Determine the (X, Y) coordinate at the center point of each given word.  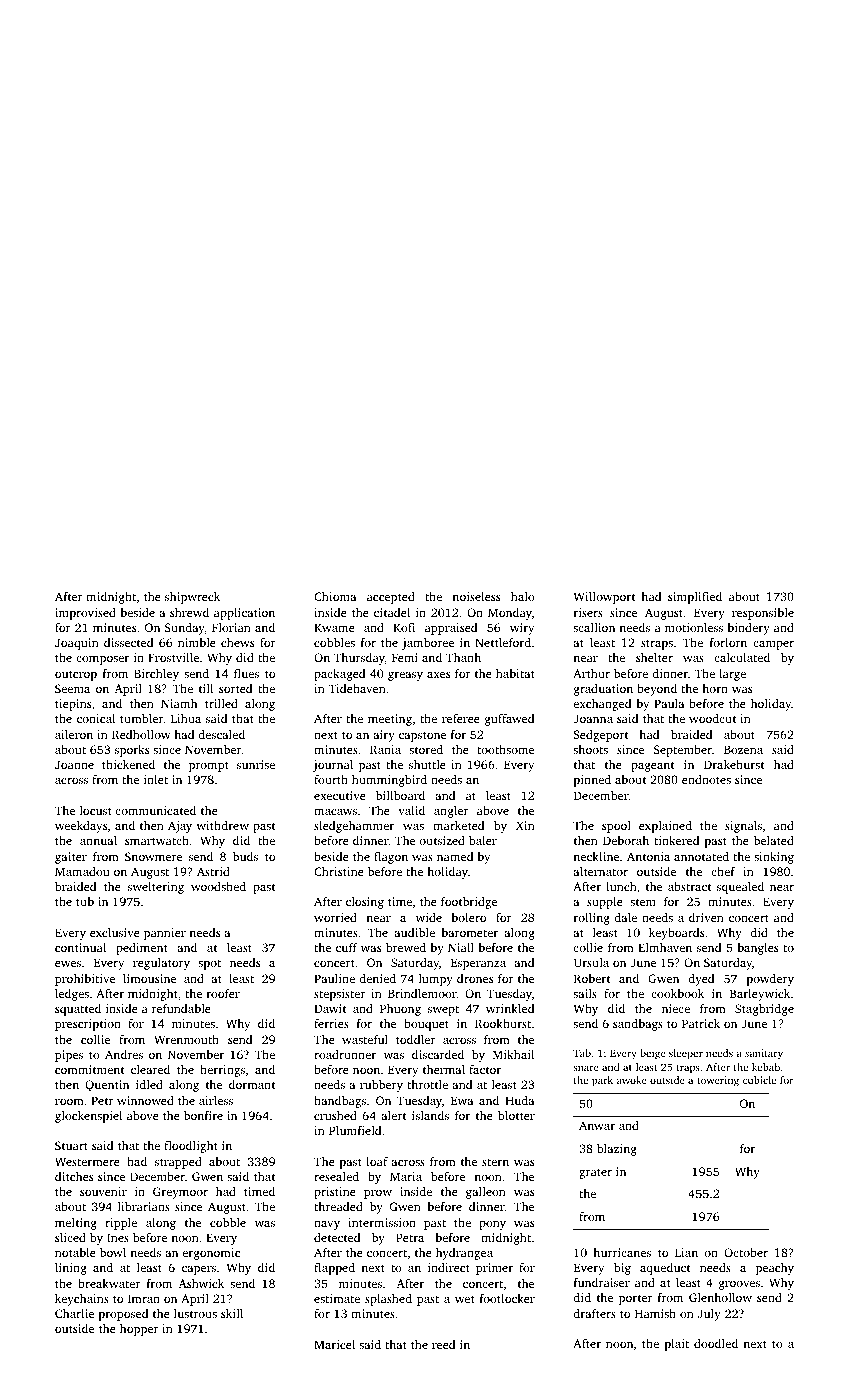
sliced (70, 1237)
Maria (406, 1176)
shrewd (189, 612)
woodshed (218, 886)
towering (718, 1081)
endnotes (706, 779)
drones (475, 978)
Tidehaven (357, 688)
